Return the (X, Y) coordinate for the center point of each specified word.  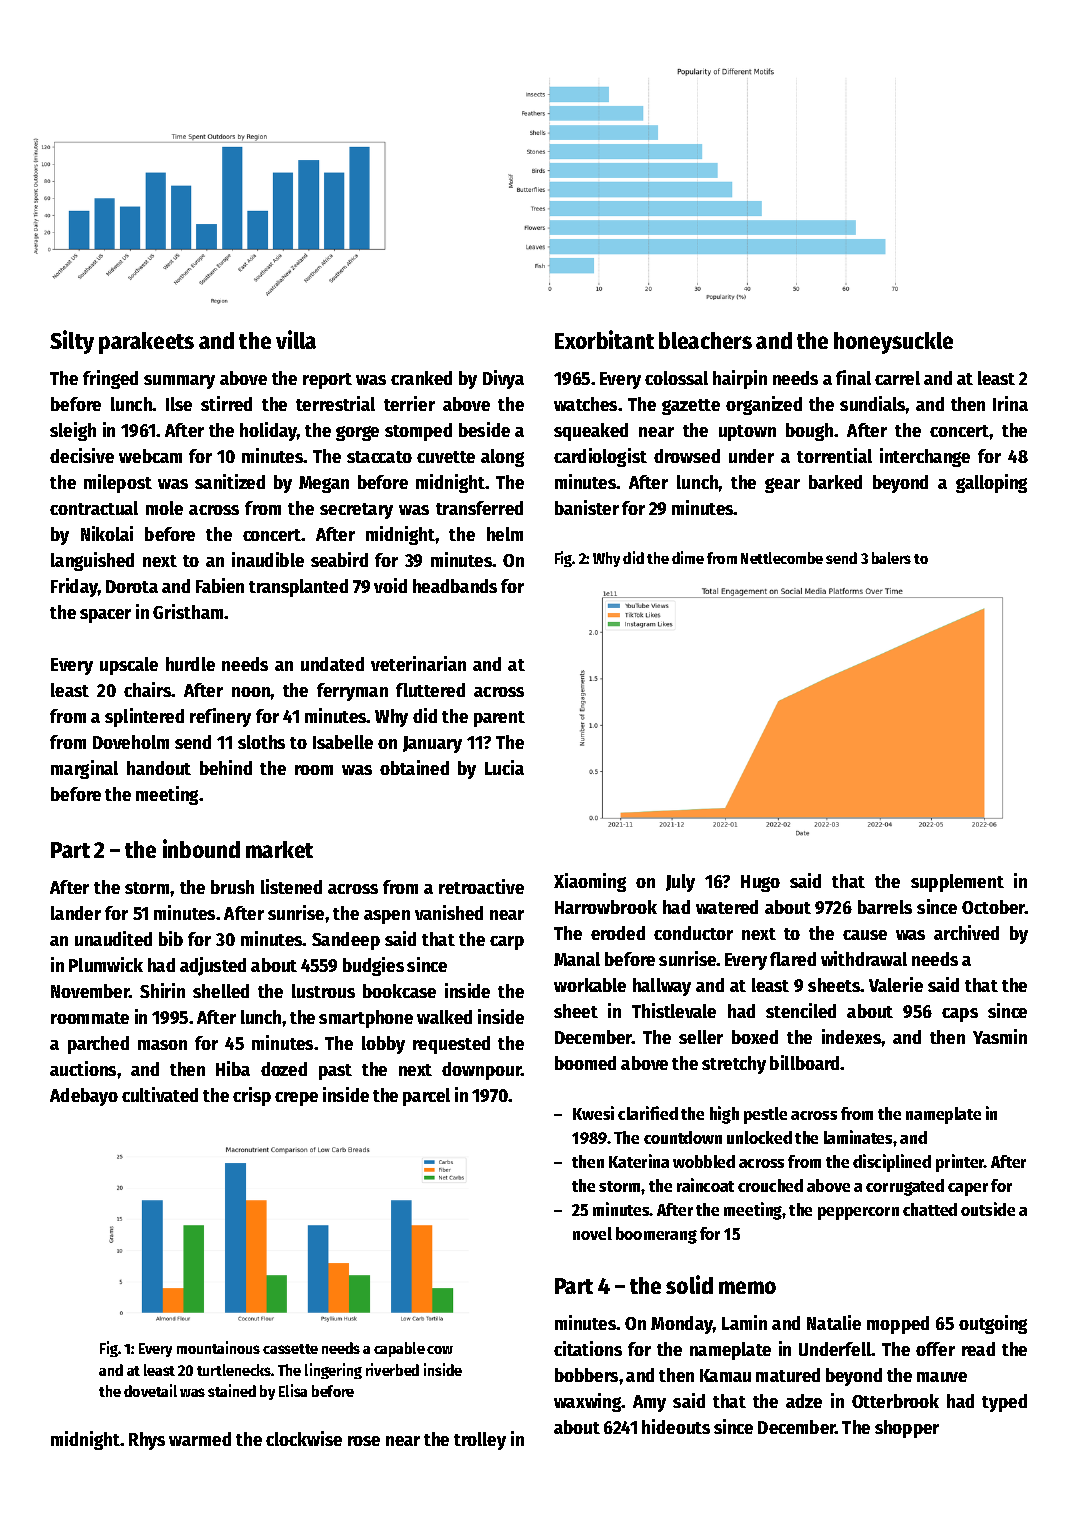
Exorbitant (604, 339)
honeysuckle (893, 343)
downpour (481, 1071)
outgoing (993, 1324)
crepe (296, 1099)
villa (296, 339)
